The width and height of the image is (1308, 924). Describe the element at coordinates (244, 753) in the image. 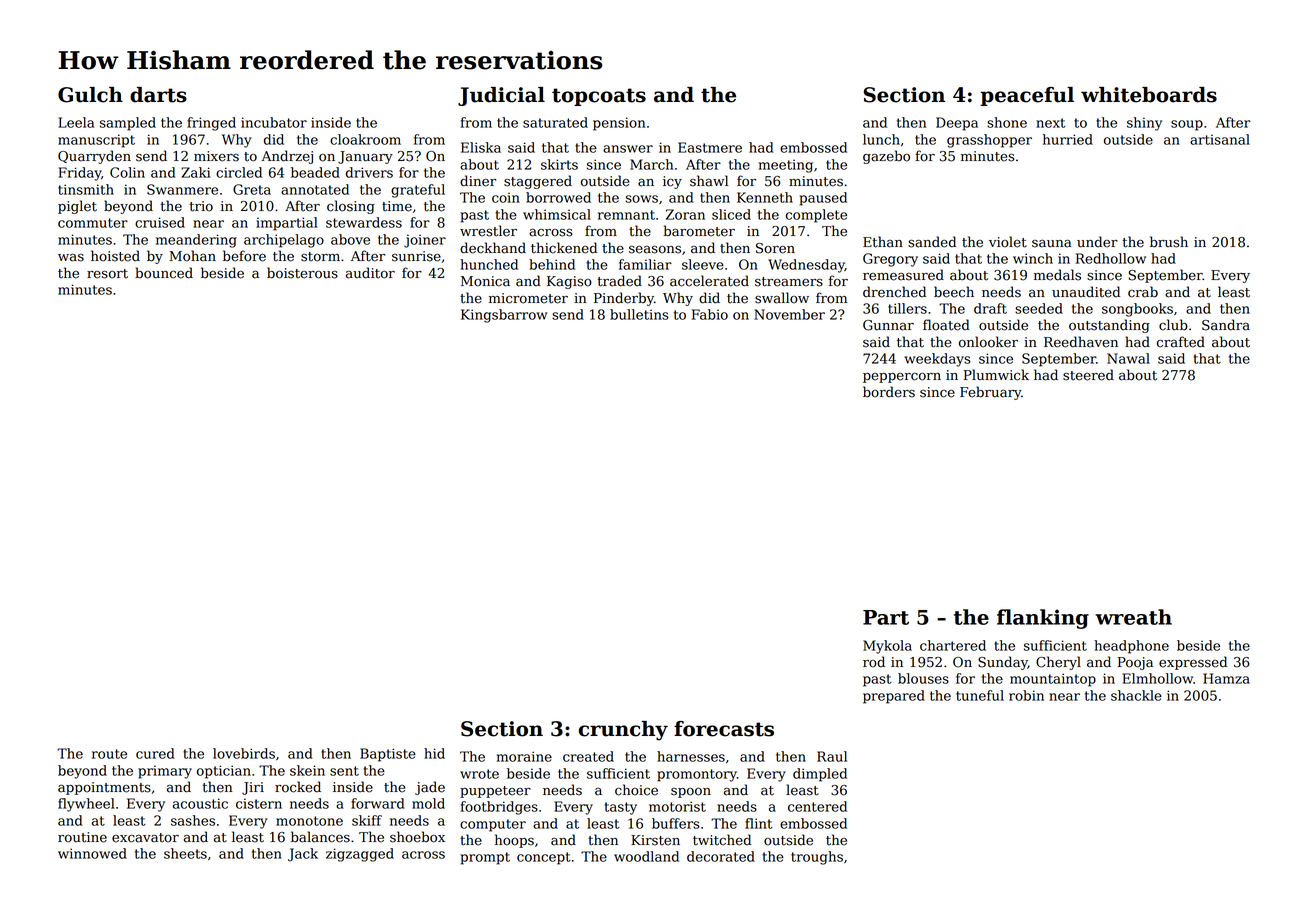

I see `lovebirds` at that location.
